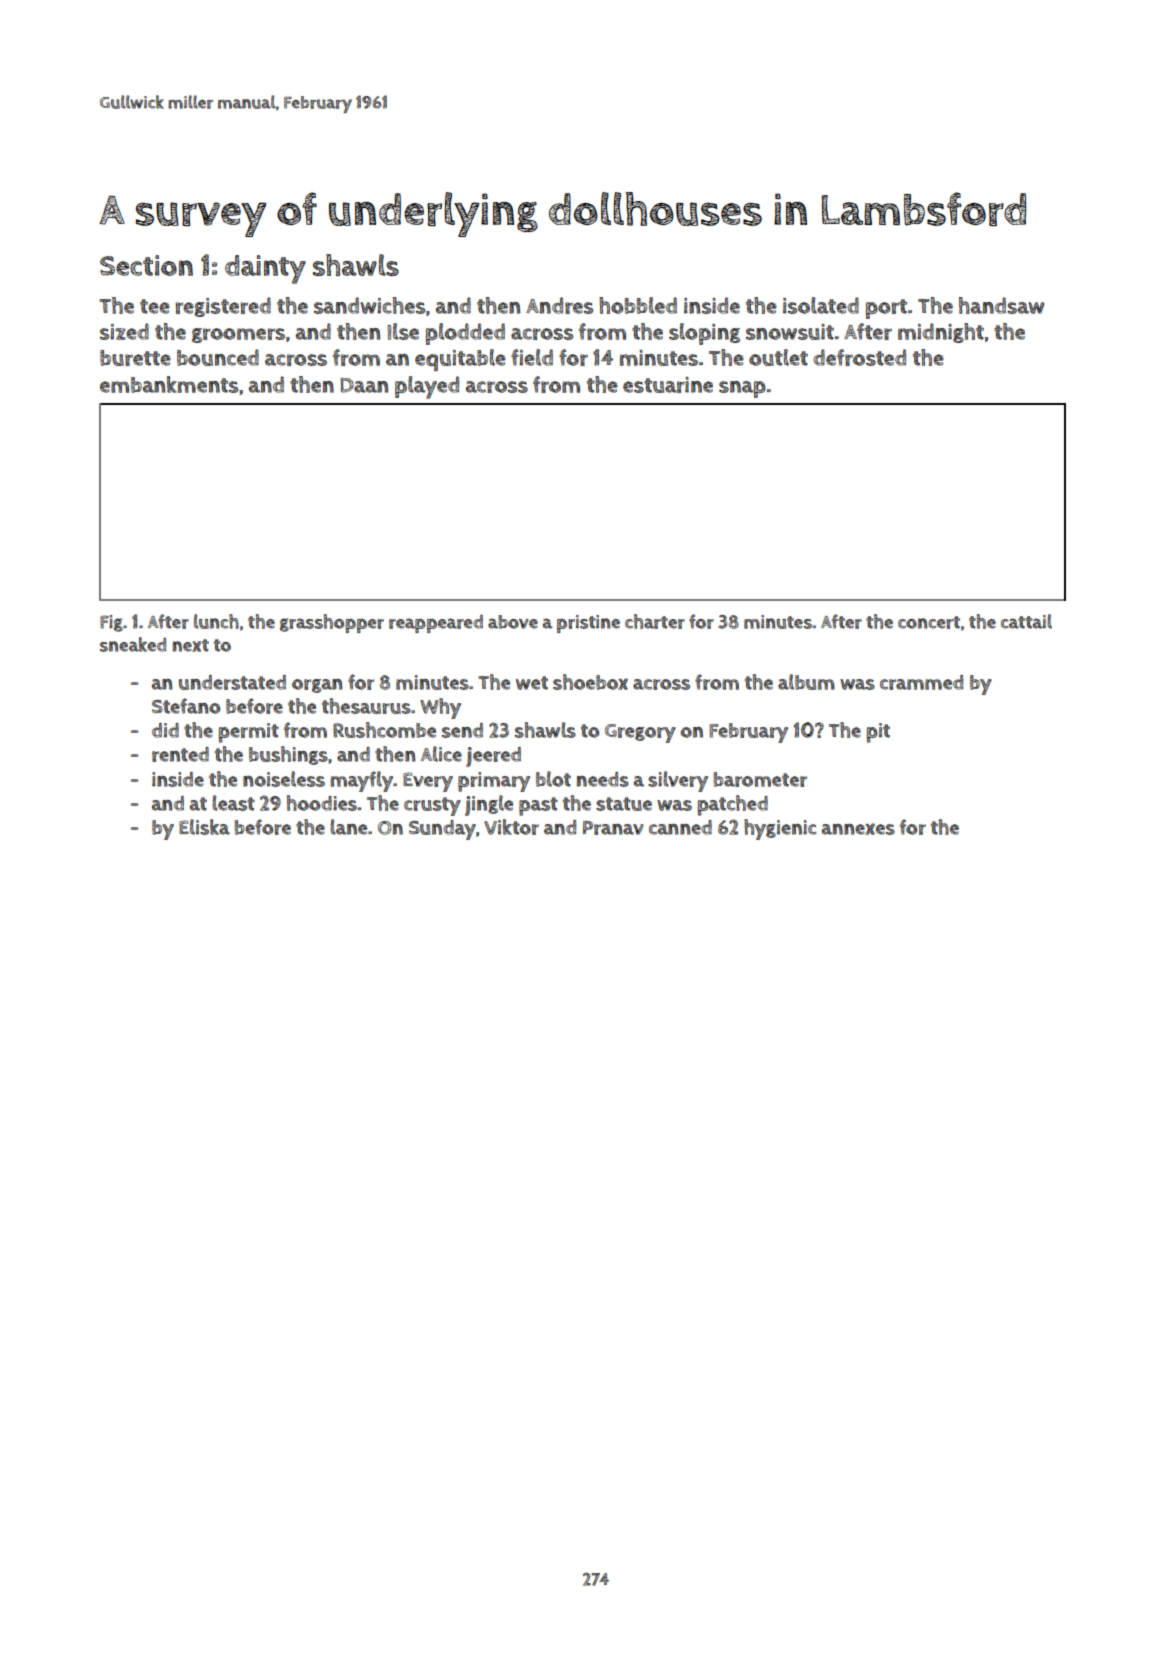  What do you see at coordinates (778, 357) in the page?
I see `outlet` at bounding box center [778, 357].
